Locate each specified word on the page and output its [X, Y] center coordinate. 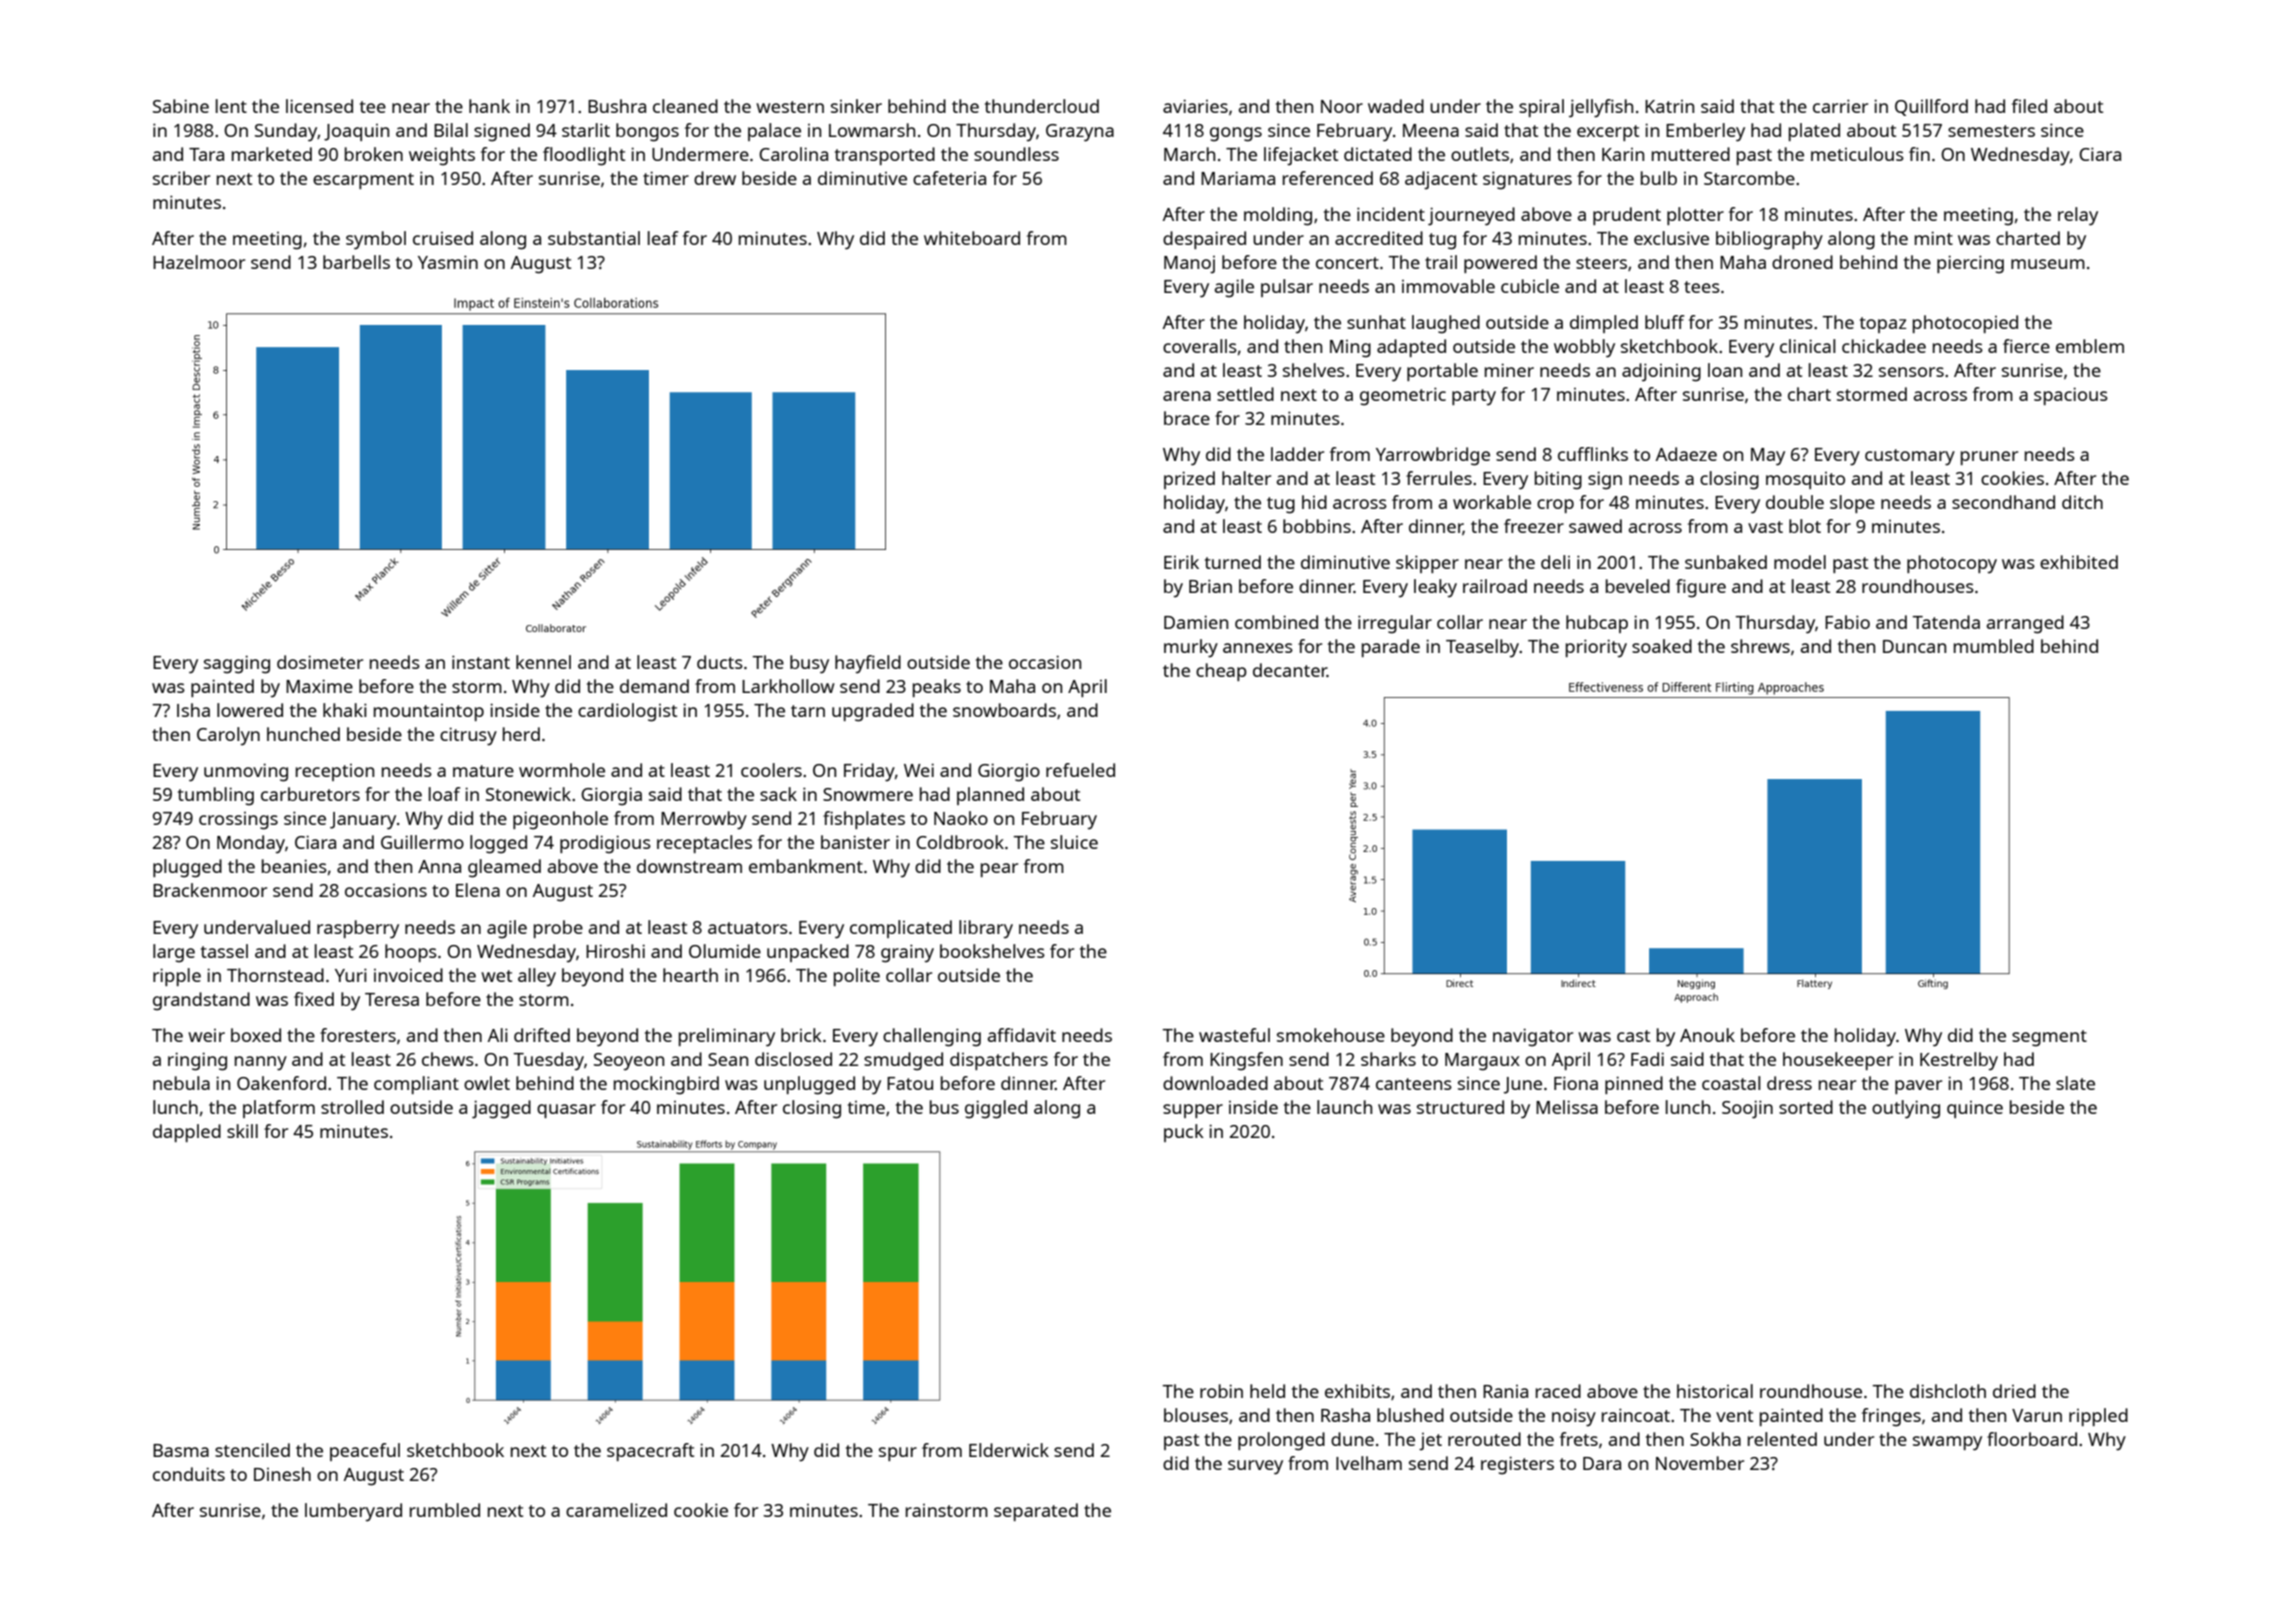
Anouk [1707, 1035]
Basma [181, 1450]
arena [1187, 396]
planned [990, 796]
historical [1715, 1391]
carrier [1840, 106]
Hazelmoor [199, 262]
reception [335, 772]
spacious [2071, 396]
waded [1396, 106]
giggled [996, 1109]
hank [489, 106]
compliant [416, 1085]
